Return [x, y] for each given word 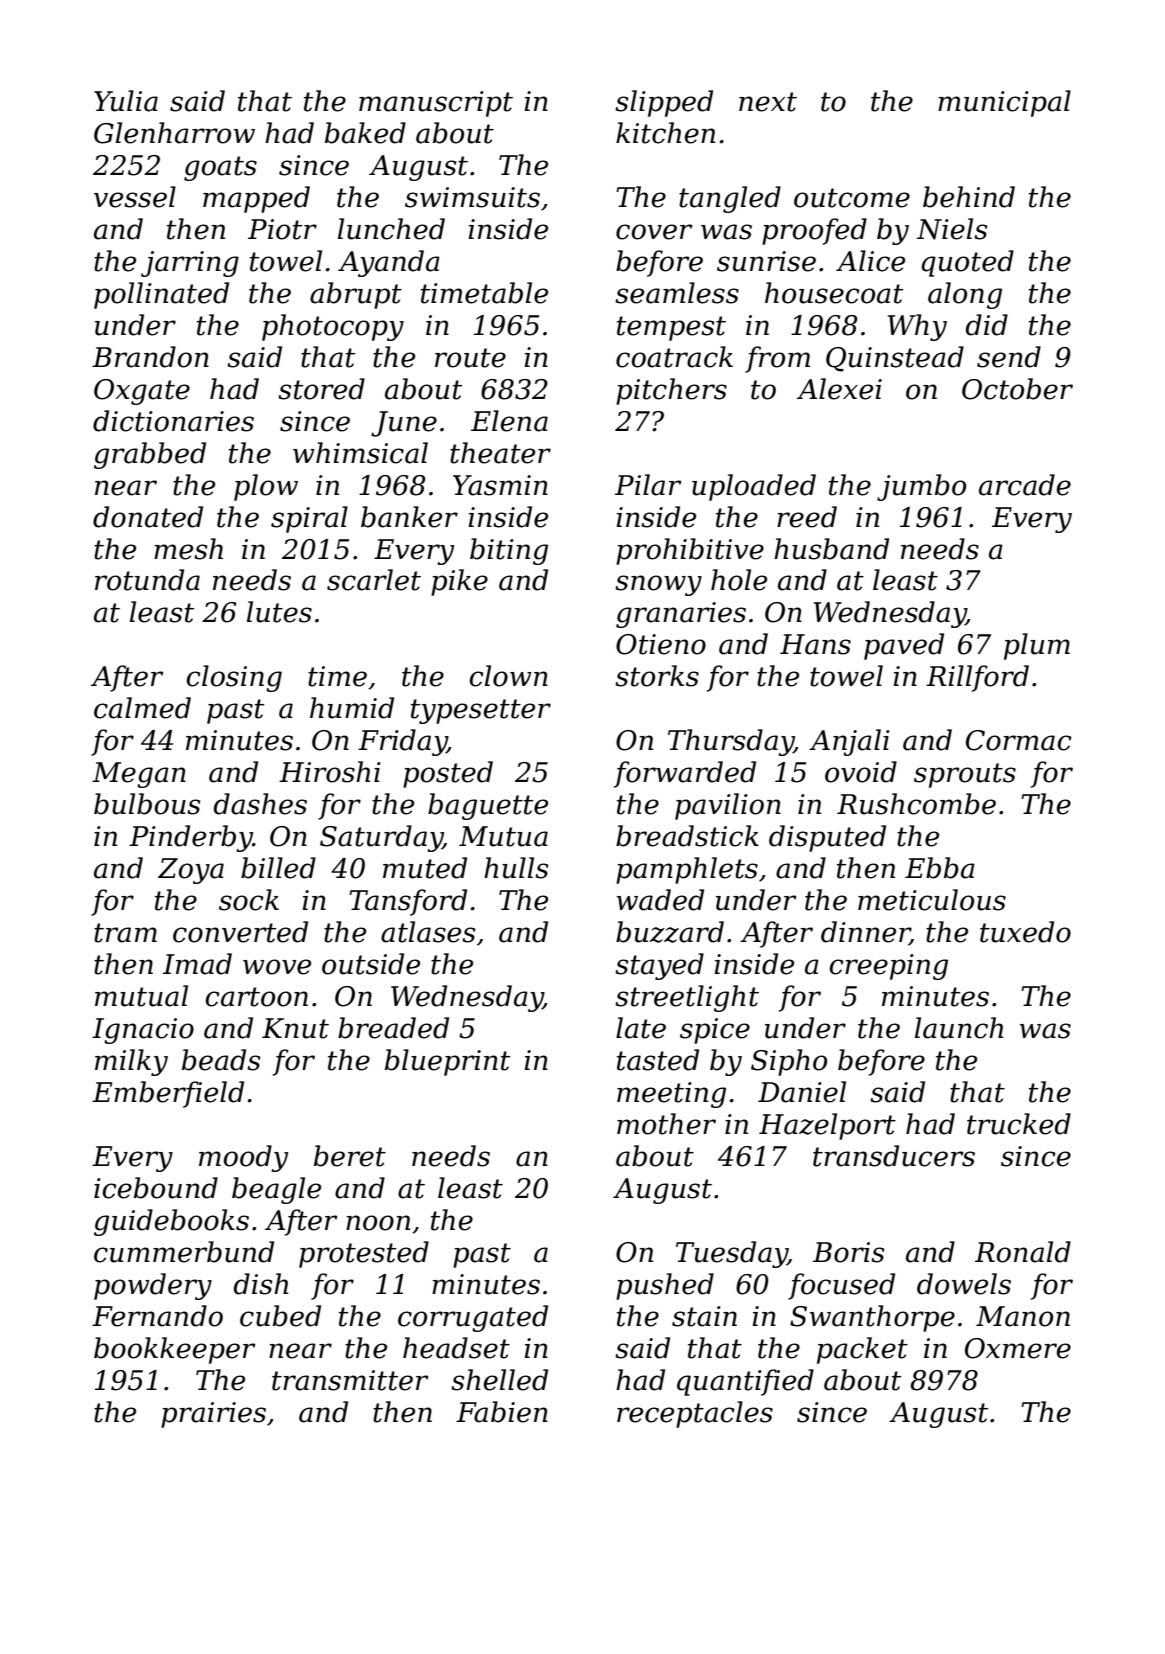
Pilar [648, 485]
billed [278, 868]
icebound [156, 1188]
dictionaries [173, 421]
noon [378, 1223]
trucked [1019, 1124]
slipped [664, 103]
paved [904, 646]
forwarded [685, 774]
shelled [499, 1380]
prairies [213, 1415]
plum [1037, 646]
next [768, 102]
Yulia [126, 101]
